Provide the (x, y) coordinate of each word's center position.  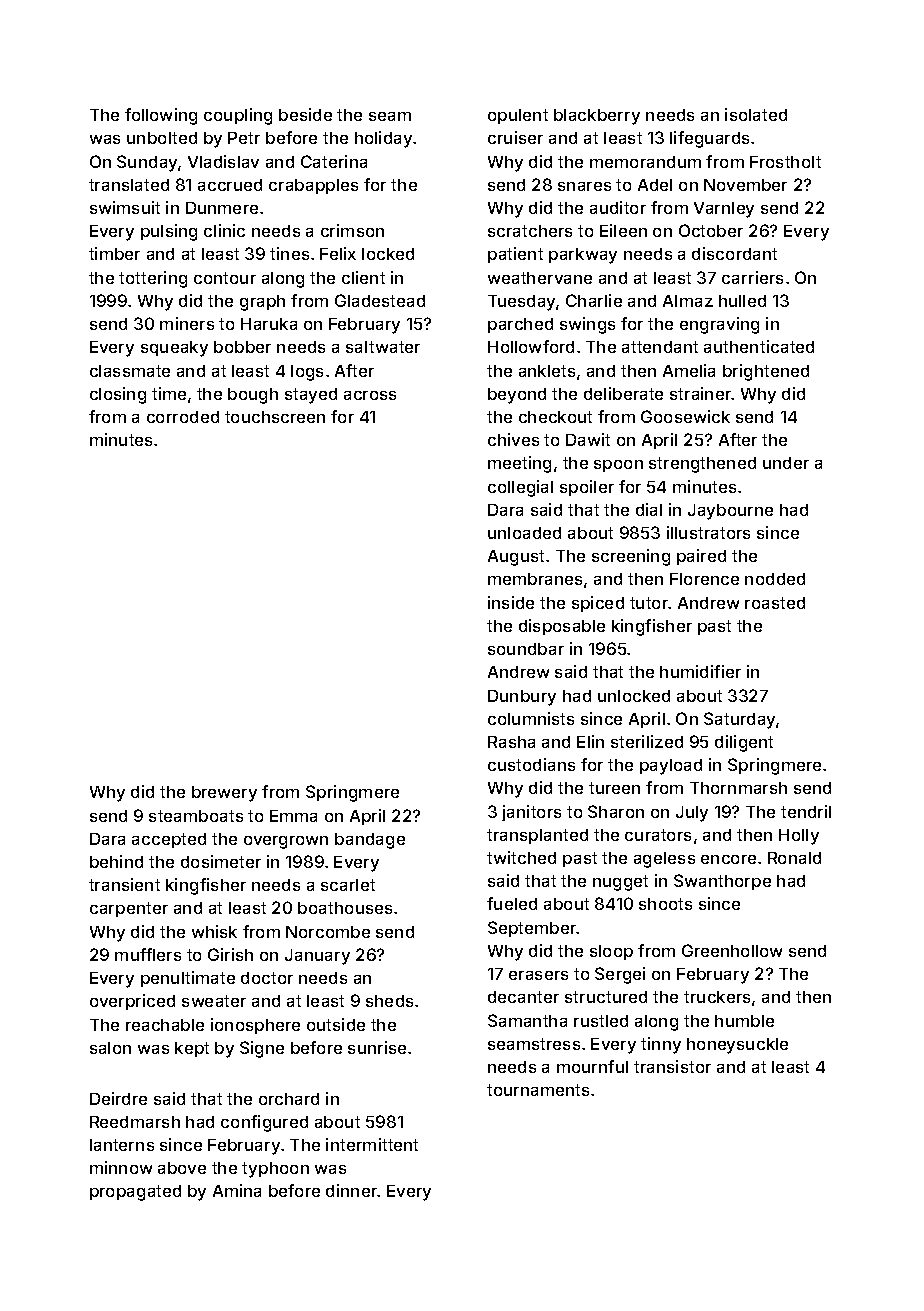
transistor (672, 1066)
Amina (237, 1190)
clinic (224, 230)
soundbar (526, 649)
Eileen (623, 230)
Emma (293, 816)
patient (515, 255)
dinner (352, 1190)
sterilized (647, 741)
